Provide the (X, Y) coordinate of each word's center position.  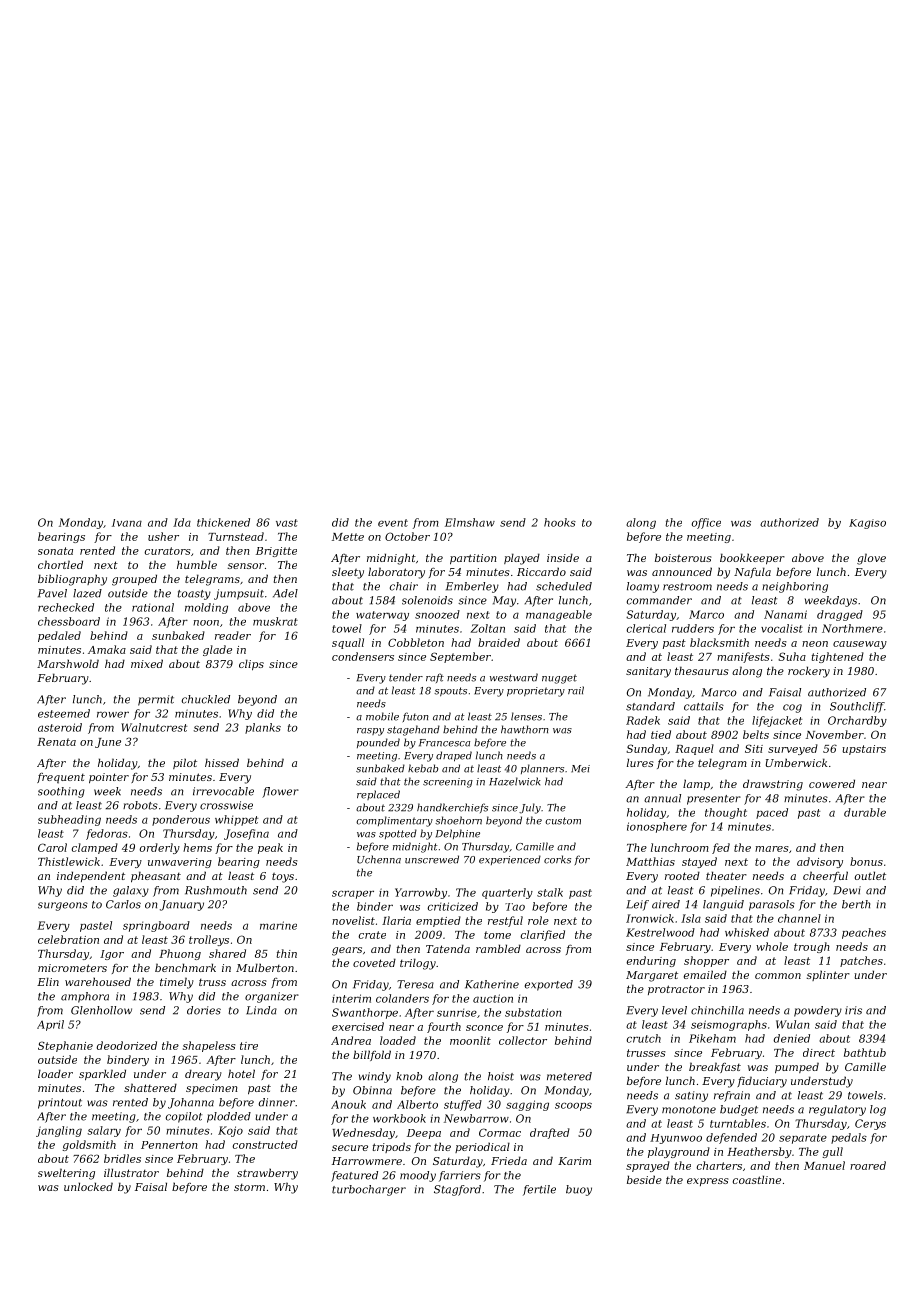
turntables (738, 1123)
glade (217, 650)
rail (576, 690)
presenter (714, 800)
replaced (378, 795)
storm (249, 1187)
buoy (579, 1190)
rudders (693, 628)
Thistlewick (69, 861)
